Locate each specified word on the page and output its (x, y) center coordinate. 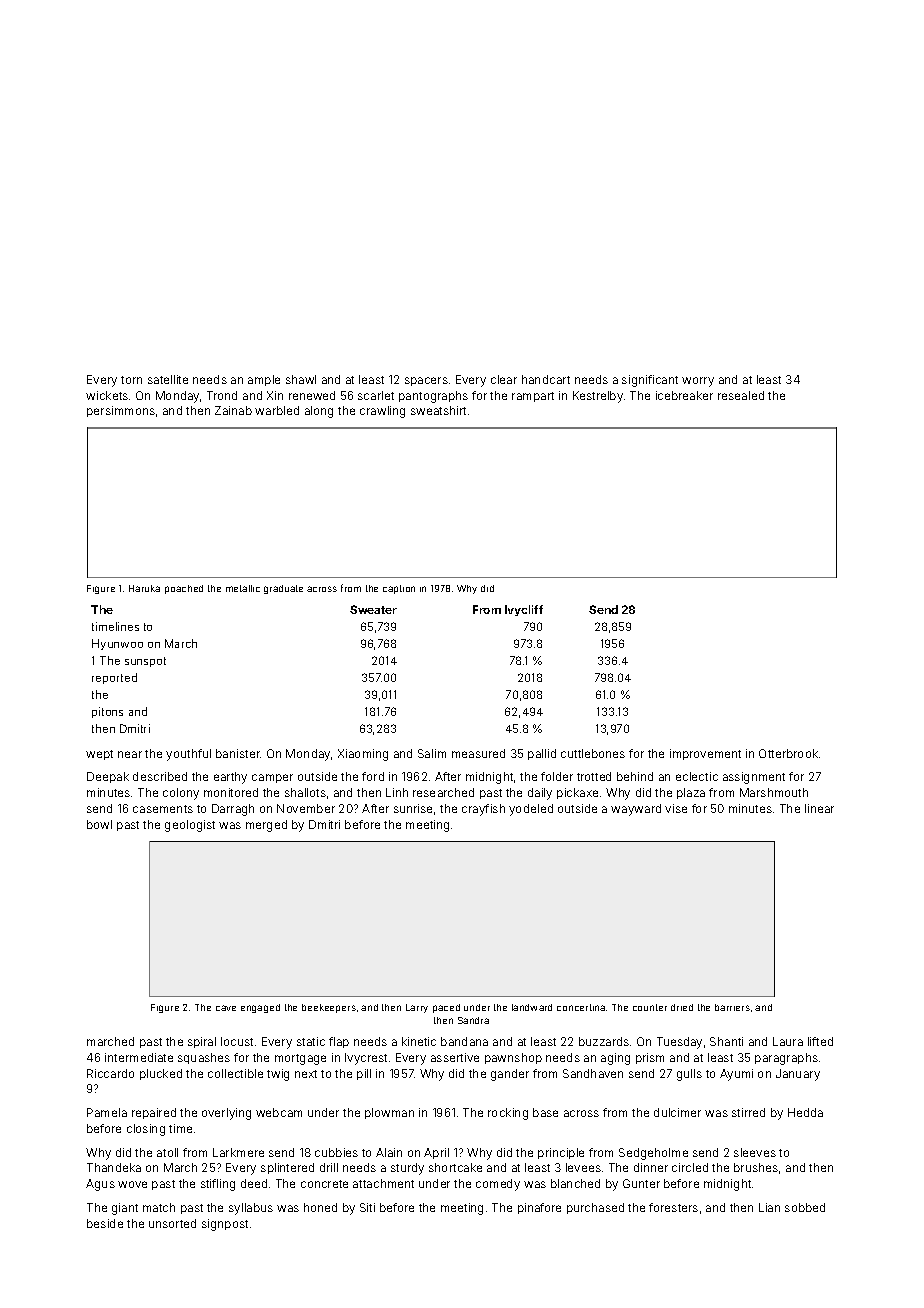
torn (131, 380)
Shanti (726, 1041)
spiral (202, 1042)
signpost (225, 1225)
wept (99, 755)
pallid (542, 754)
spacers (426, 381)
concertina (581, 1007)
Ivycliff (524, 610)
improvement (705, 754)
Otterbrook (788, 753)
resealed (741, 395)
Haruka (144, 588)
